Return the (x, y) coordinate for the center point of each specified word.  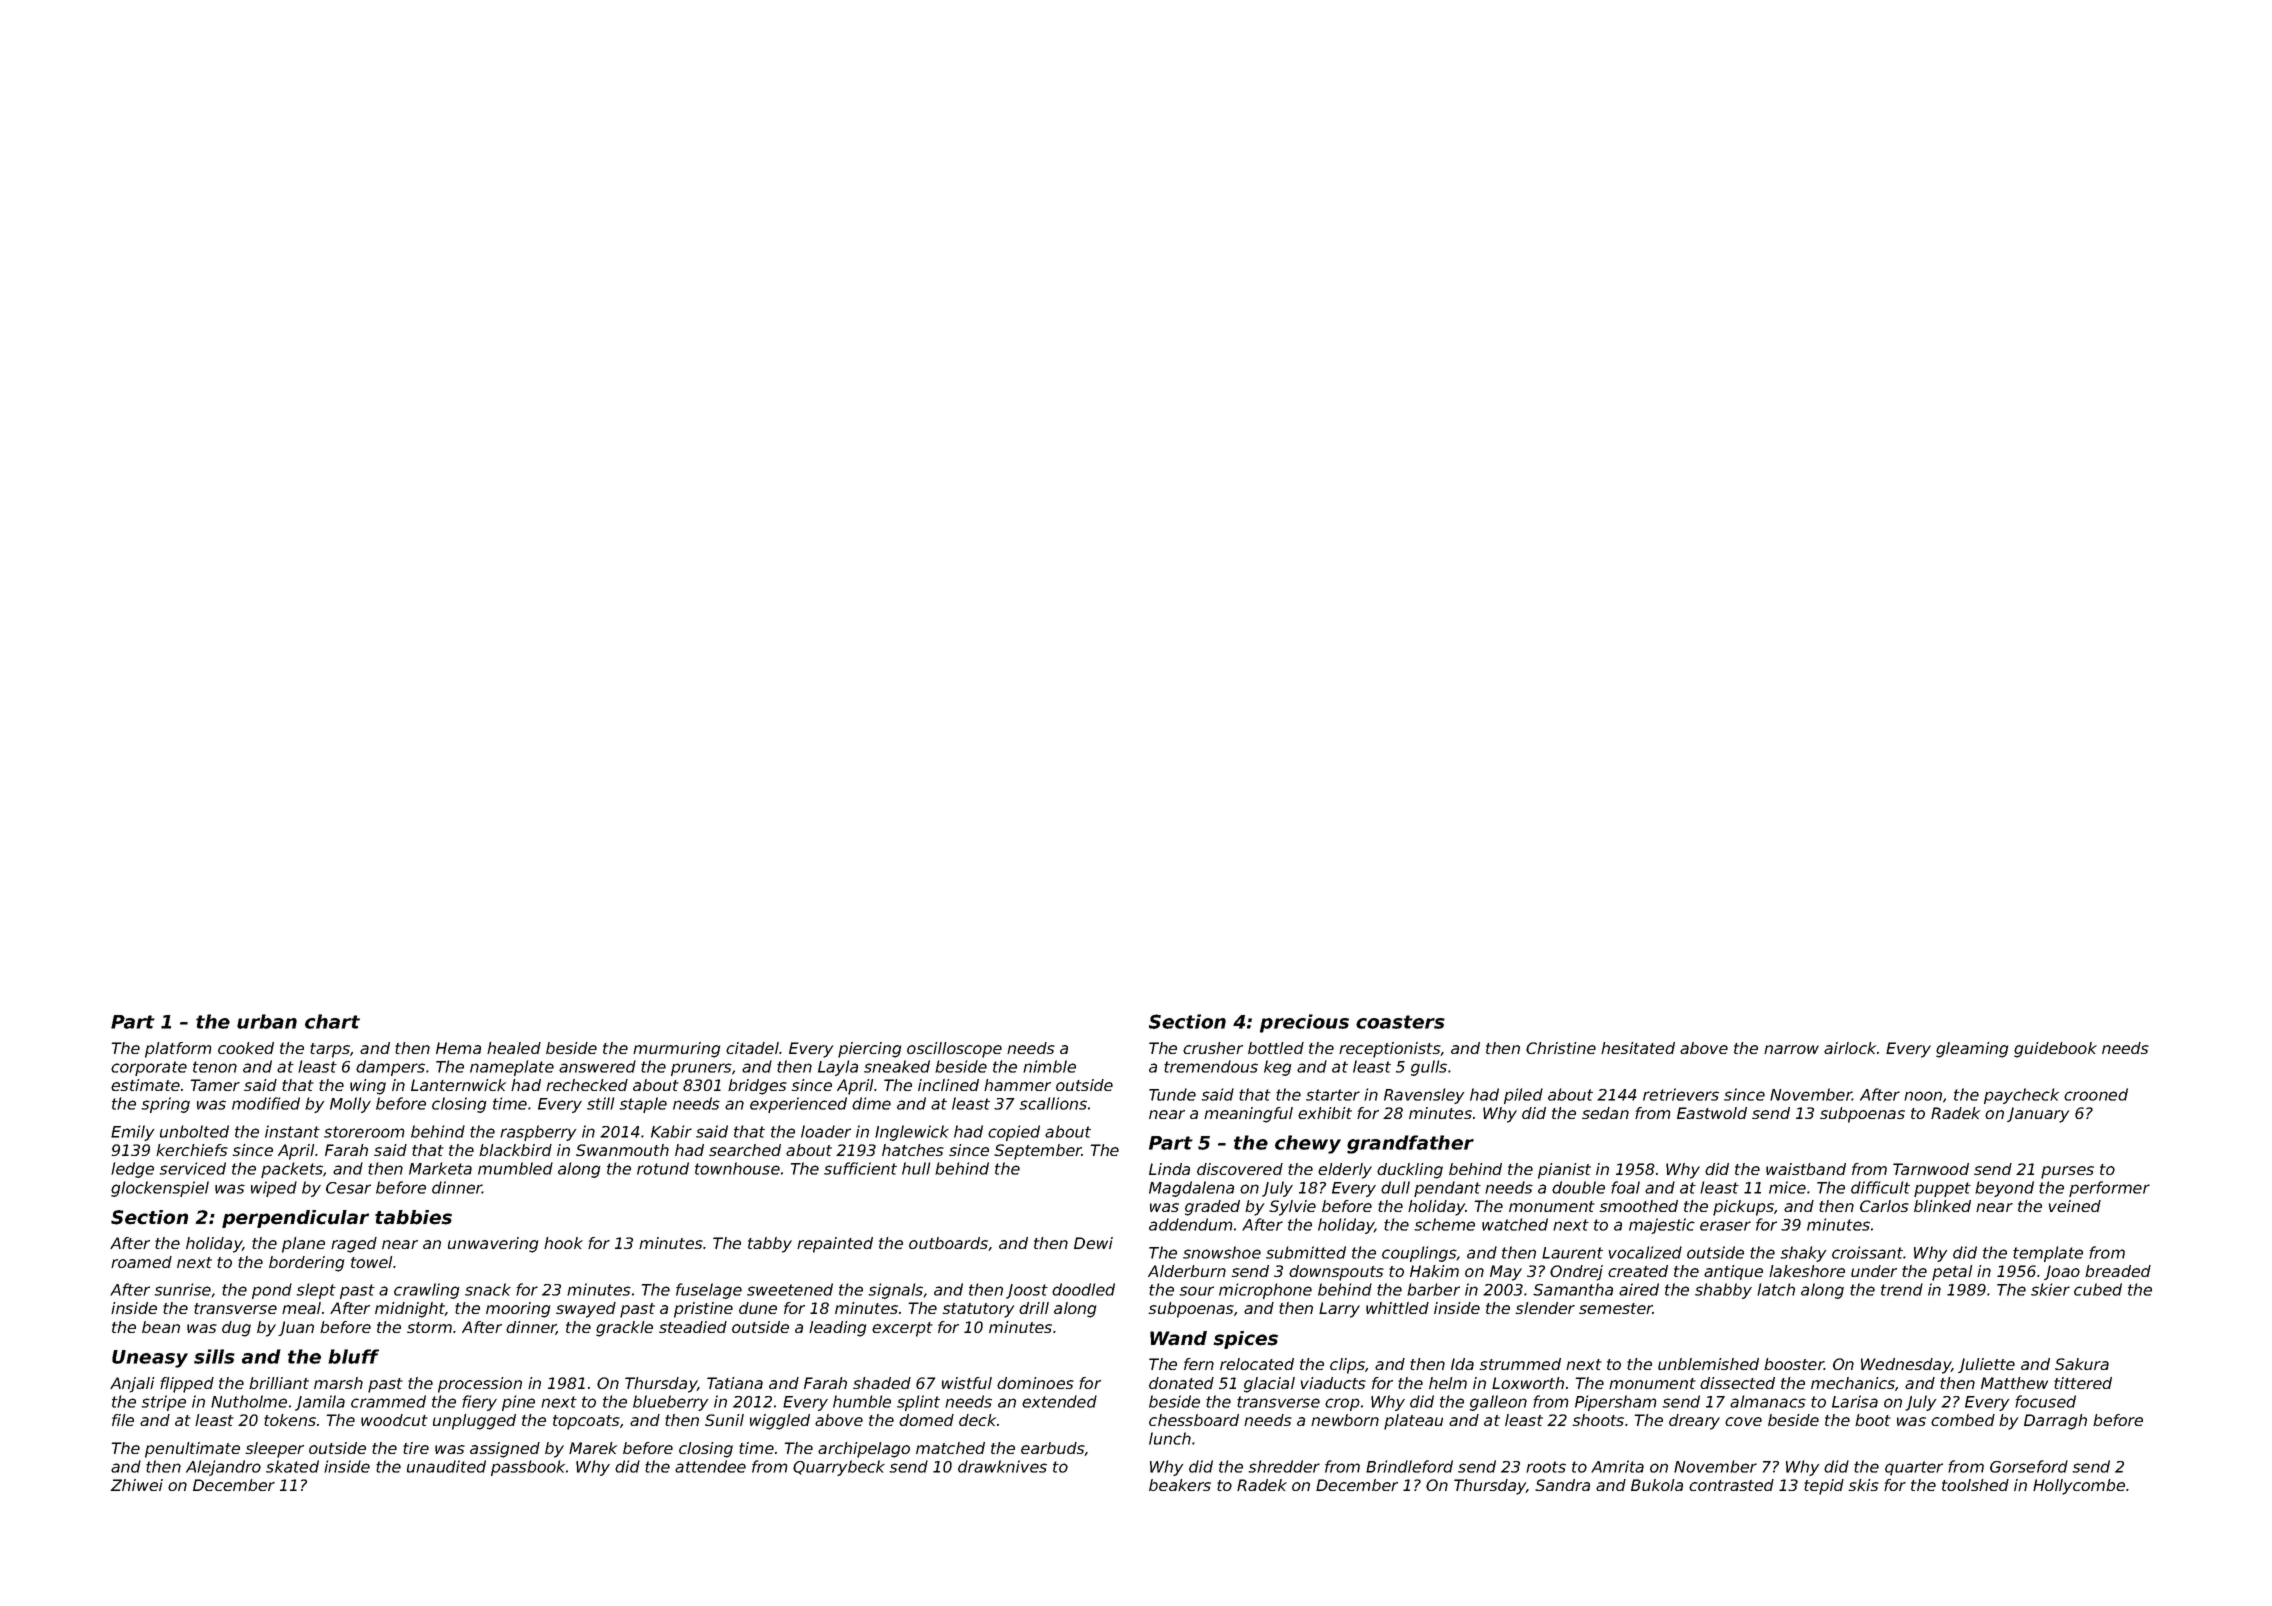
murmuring (676, 1050)
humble (862, 1401)
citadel (752, 1048)
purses (2067, 1172)
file (123, 1420)
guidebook (2055, 1050)
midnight (410, 1310)
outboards (948, 1243)
